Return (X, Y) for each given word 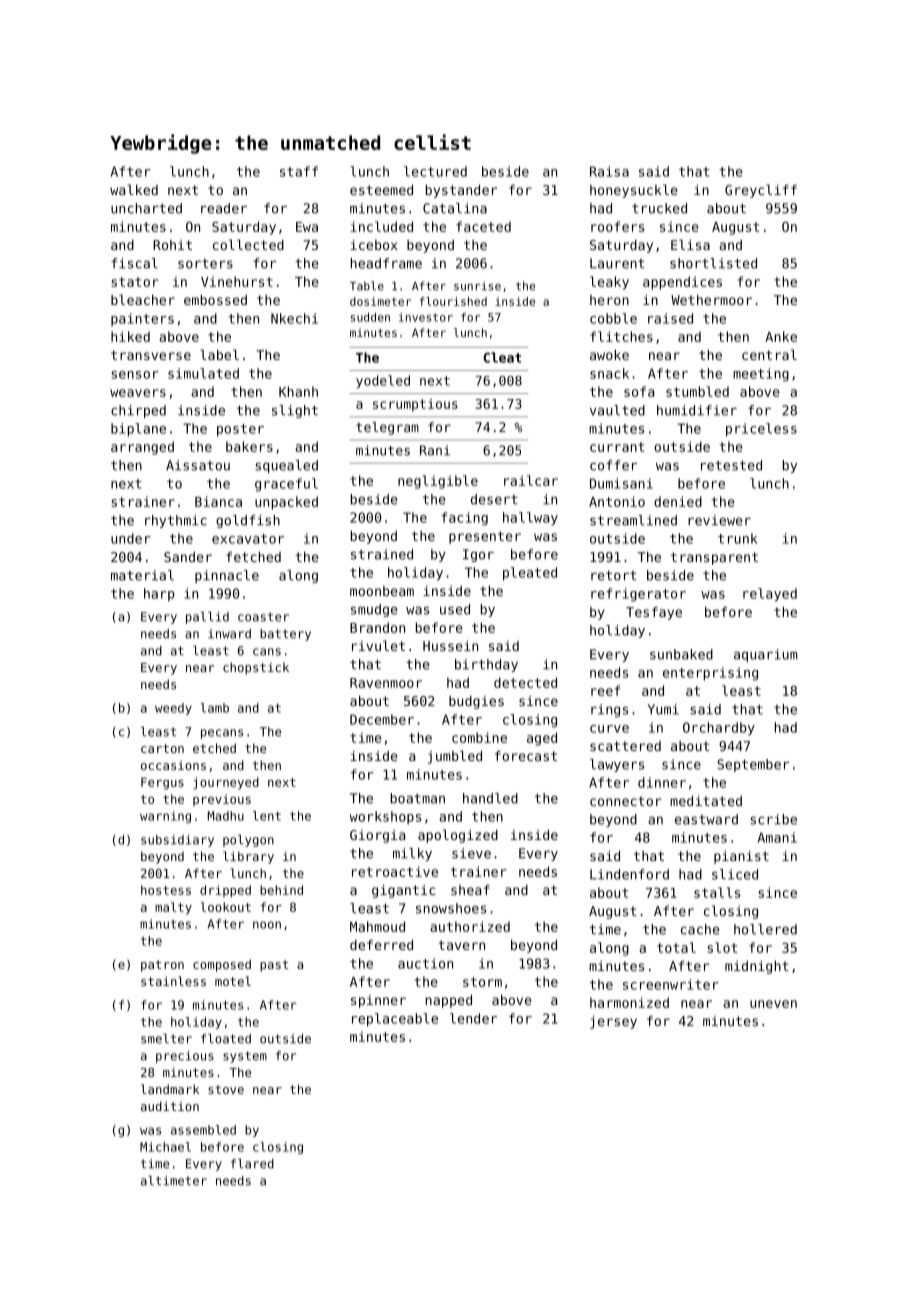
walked (134, 189)
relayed (770, 595)
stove (226, 1089)
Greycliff (761, 191)
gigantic (403, 891)
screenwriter (670, 984)
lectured (435, 171)
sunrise (477, 286)
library (248, 857)
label (219, 354)
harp (159, 594)
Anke (781, 336)
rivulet (378, 645)
